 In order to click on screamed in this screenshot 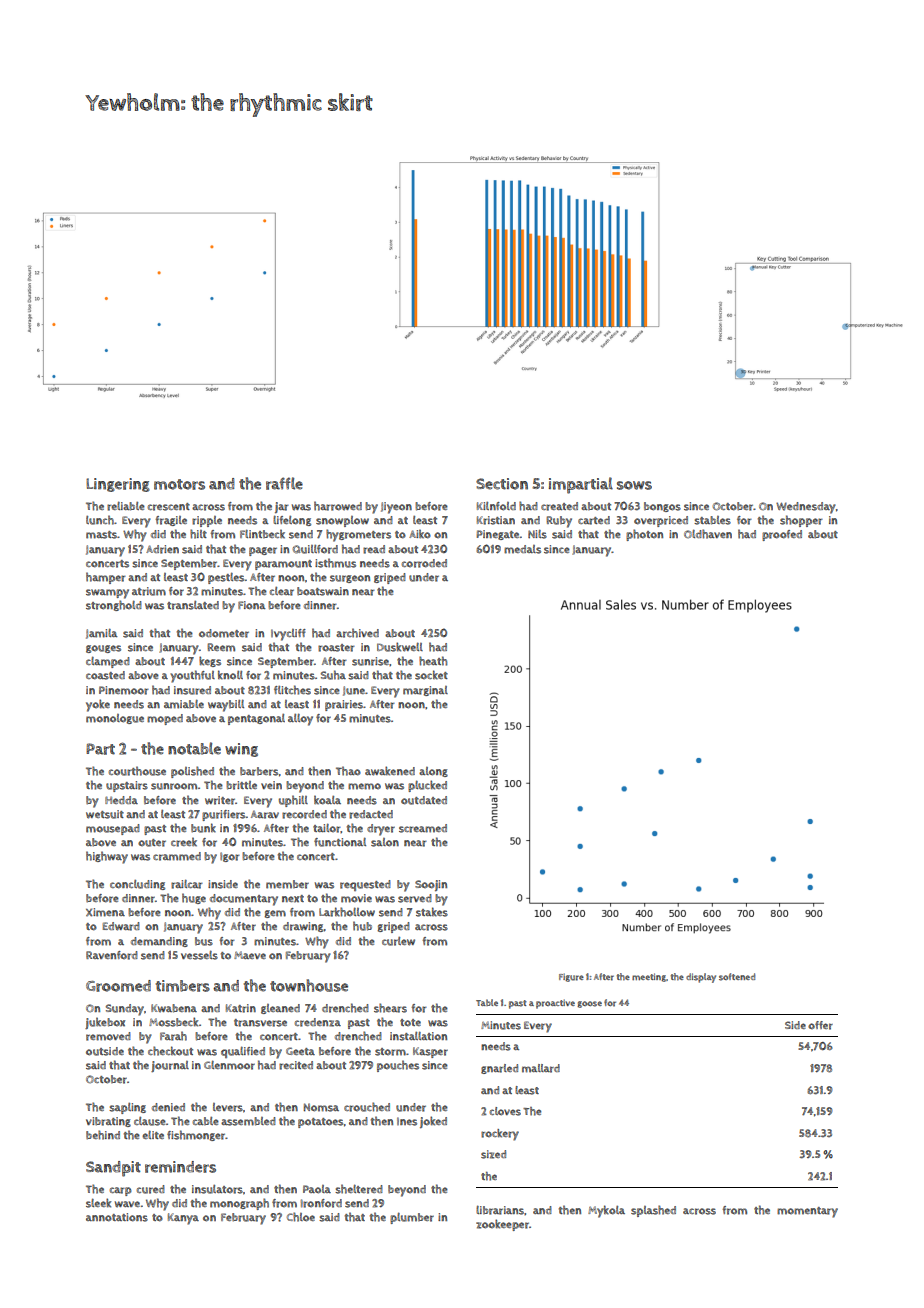, I will do `click(423, 828)`.
